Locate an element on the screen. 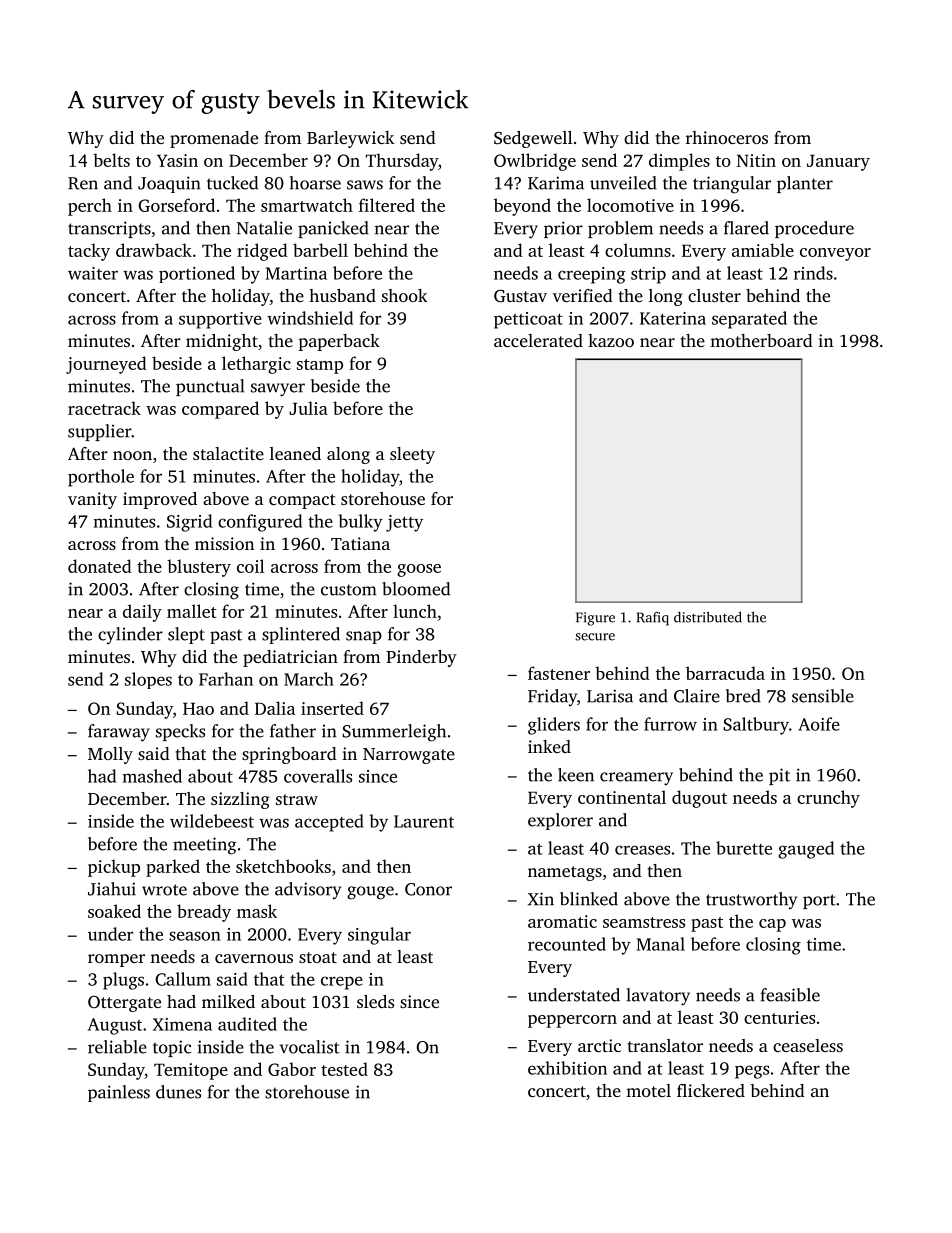 Image resolution: width=952 pixels, height=1233 pixels. Molly is located at coordinates (110, 755).
